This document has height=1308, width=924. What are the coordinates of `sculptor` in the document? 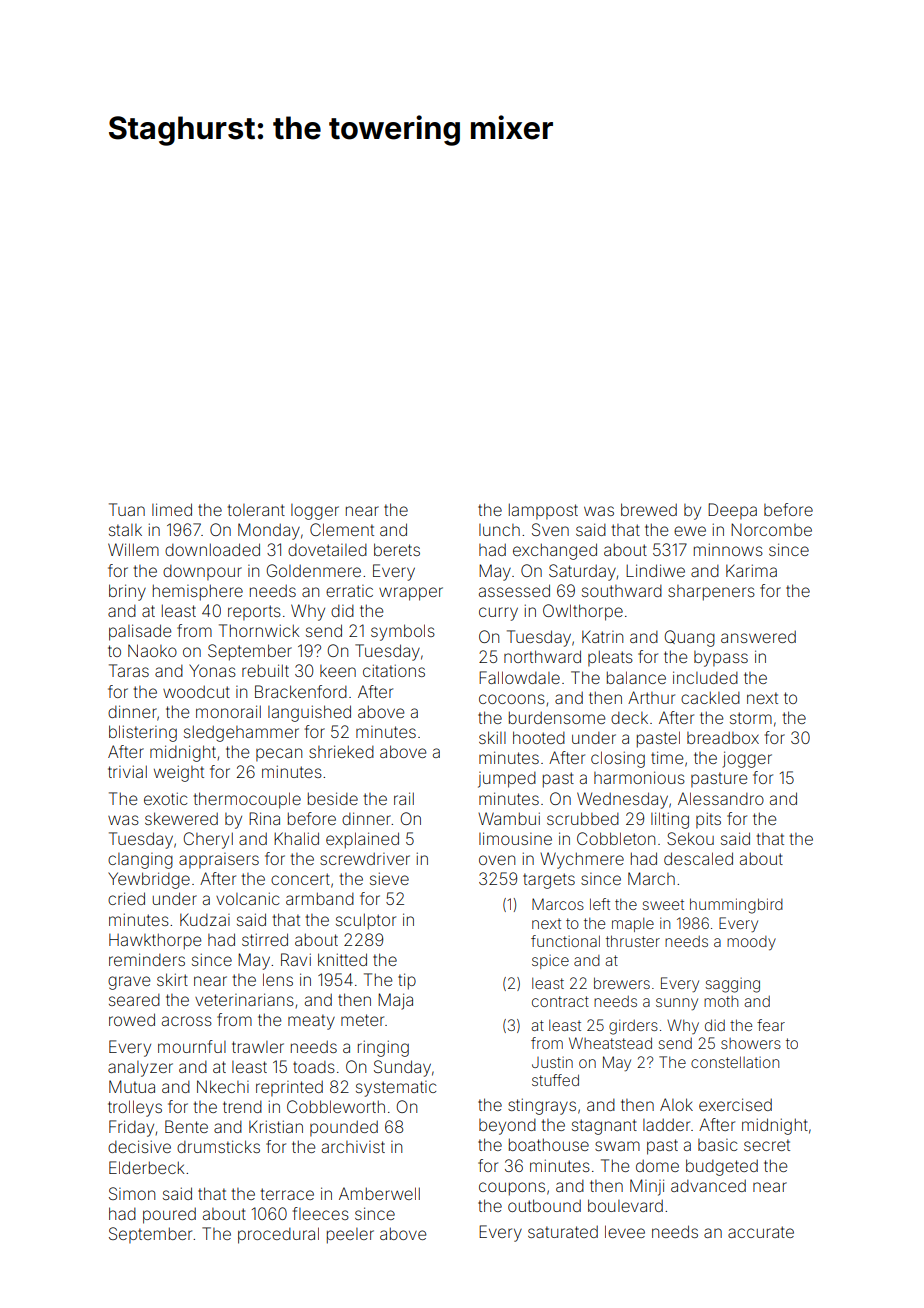 It's located at (366, 921).
